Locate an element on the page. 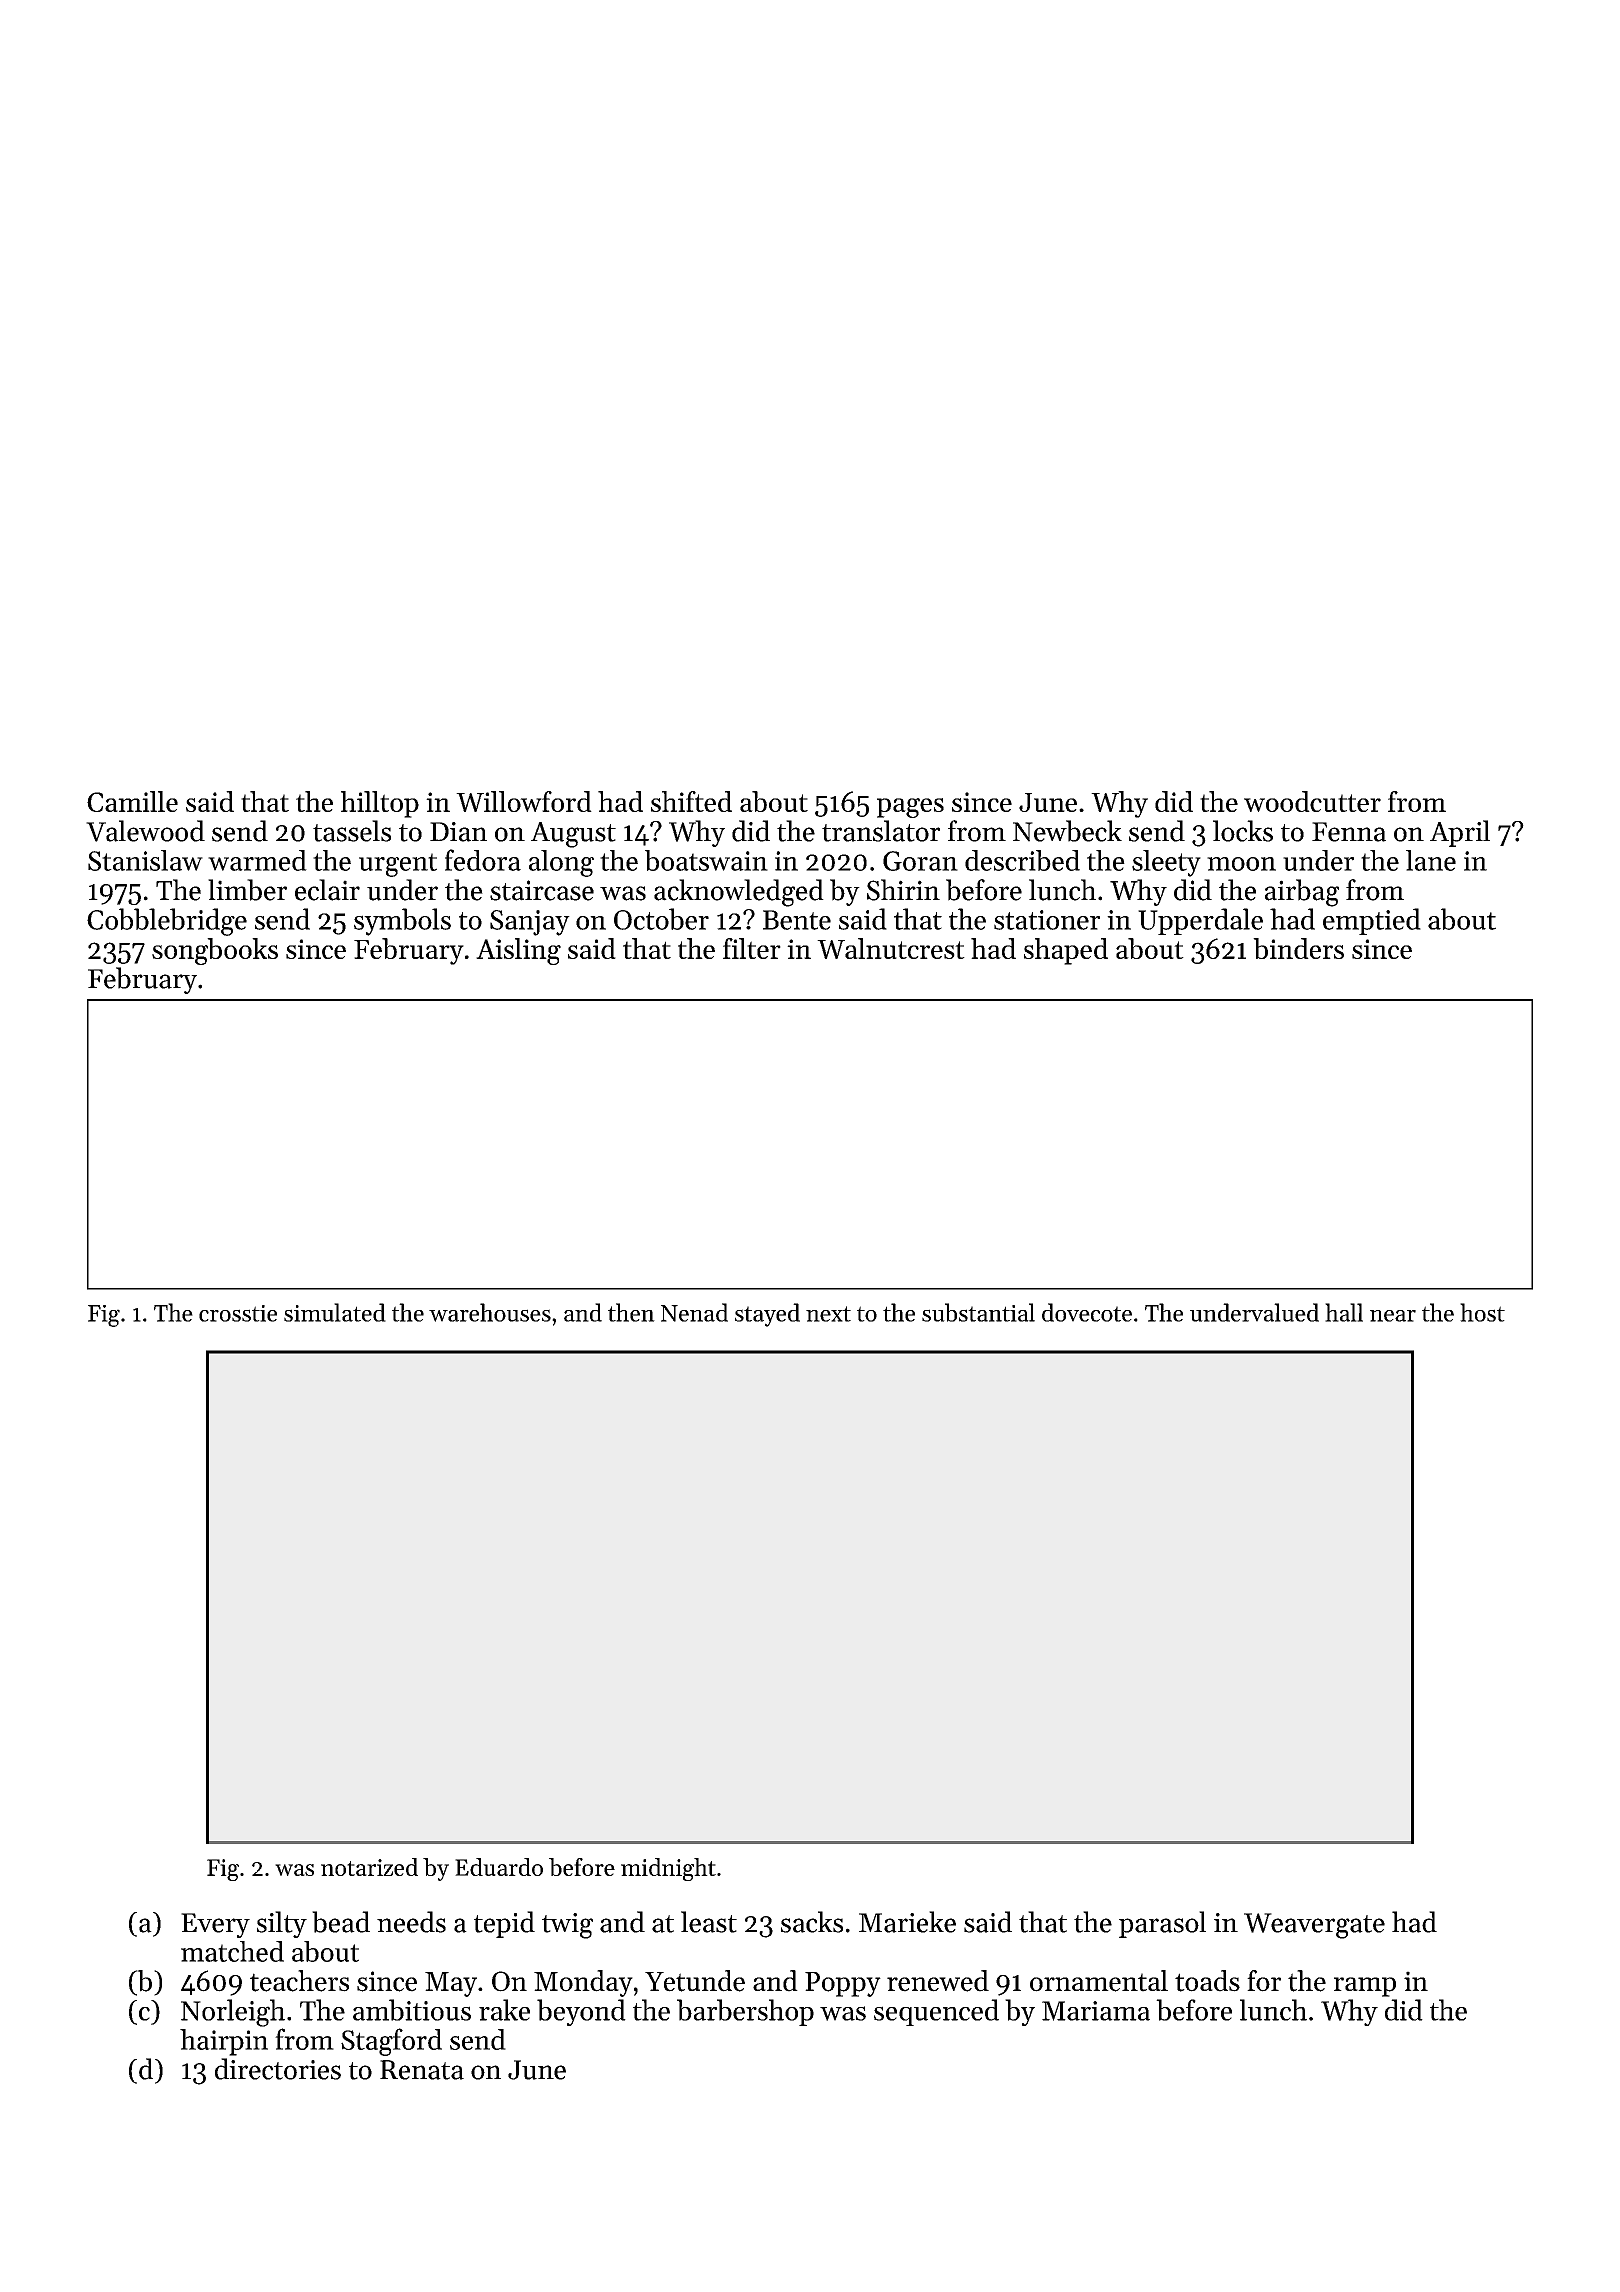 The width and height of the document is (1620, 2292). translator is located at coordinates (881, 831).
